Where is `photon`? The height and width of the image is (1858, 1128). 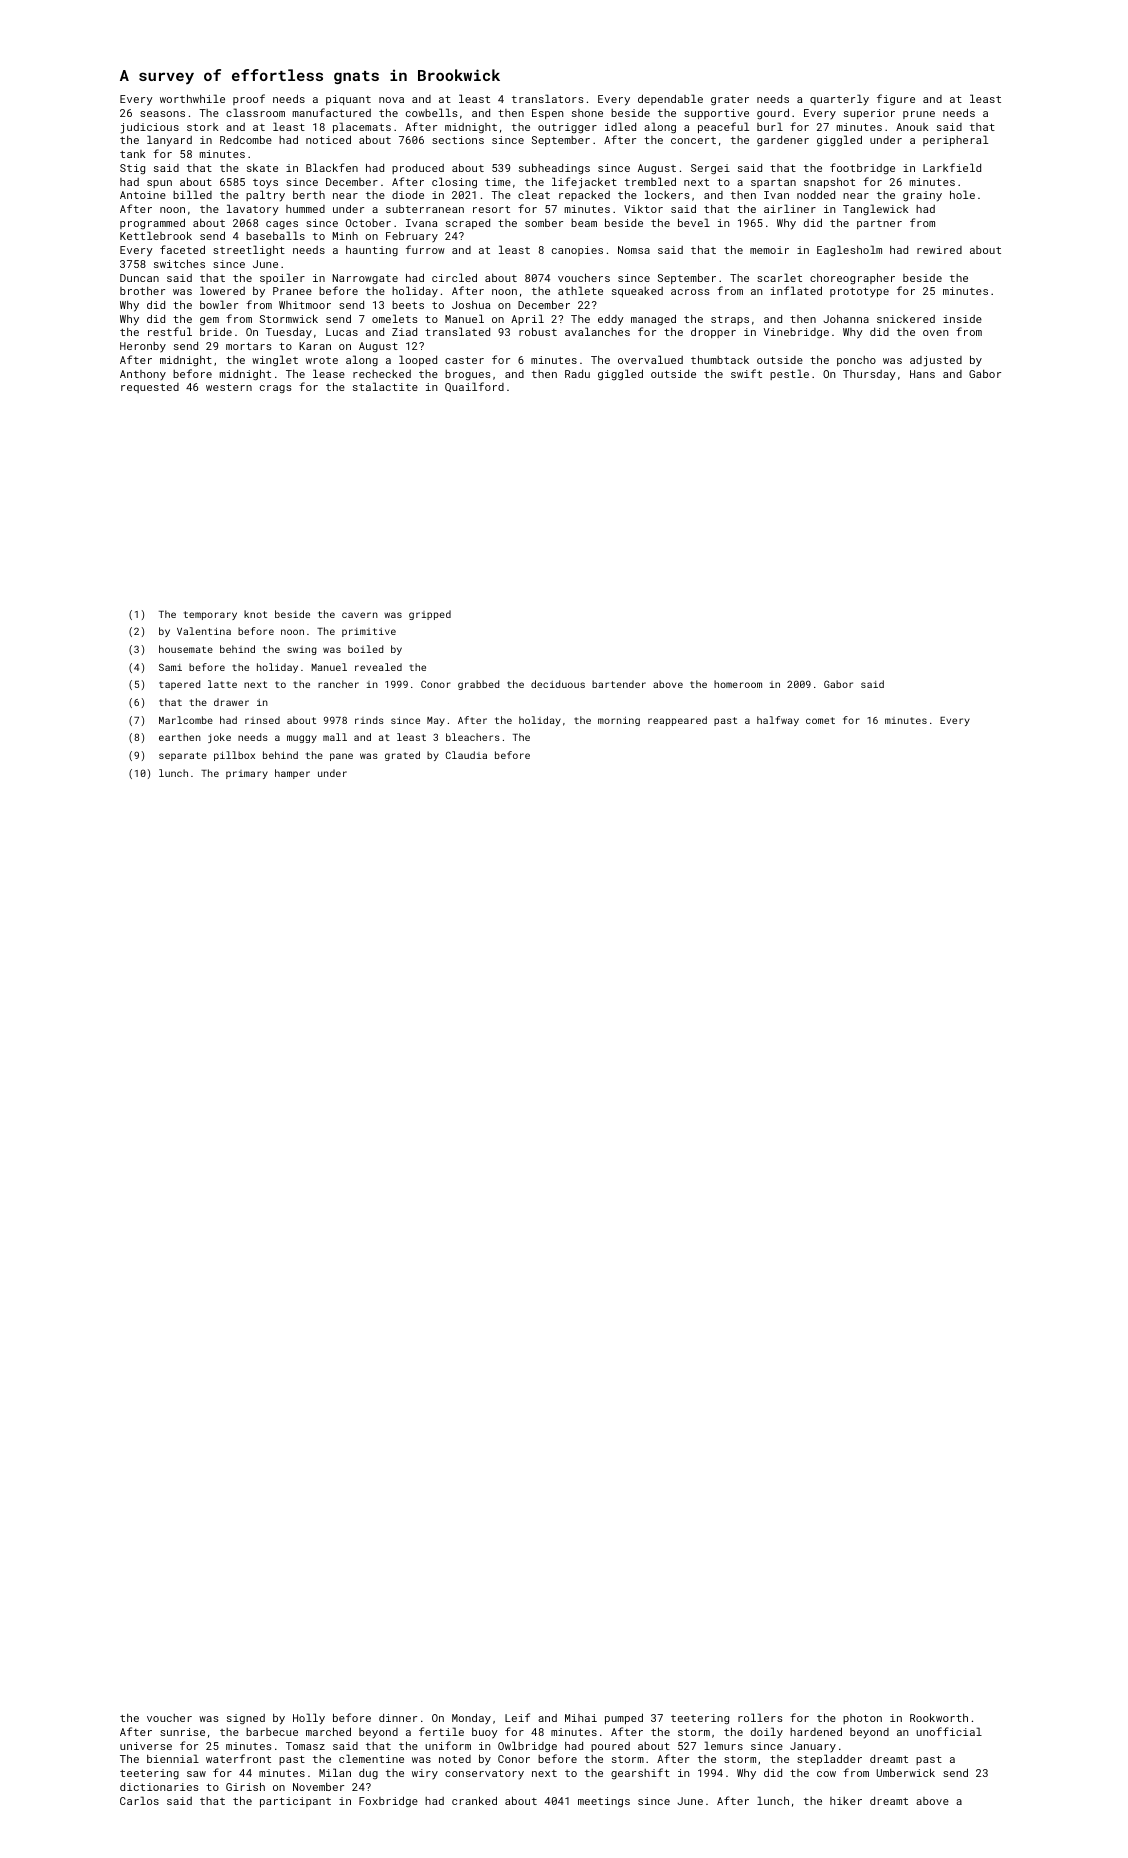 photon is located at coordinates (862, 1719).
